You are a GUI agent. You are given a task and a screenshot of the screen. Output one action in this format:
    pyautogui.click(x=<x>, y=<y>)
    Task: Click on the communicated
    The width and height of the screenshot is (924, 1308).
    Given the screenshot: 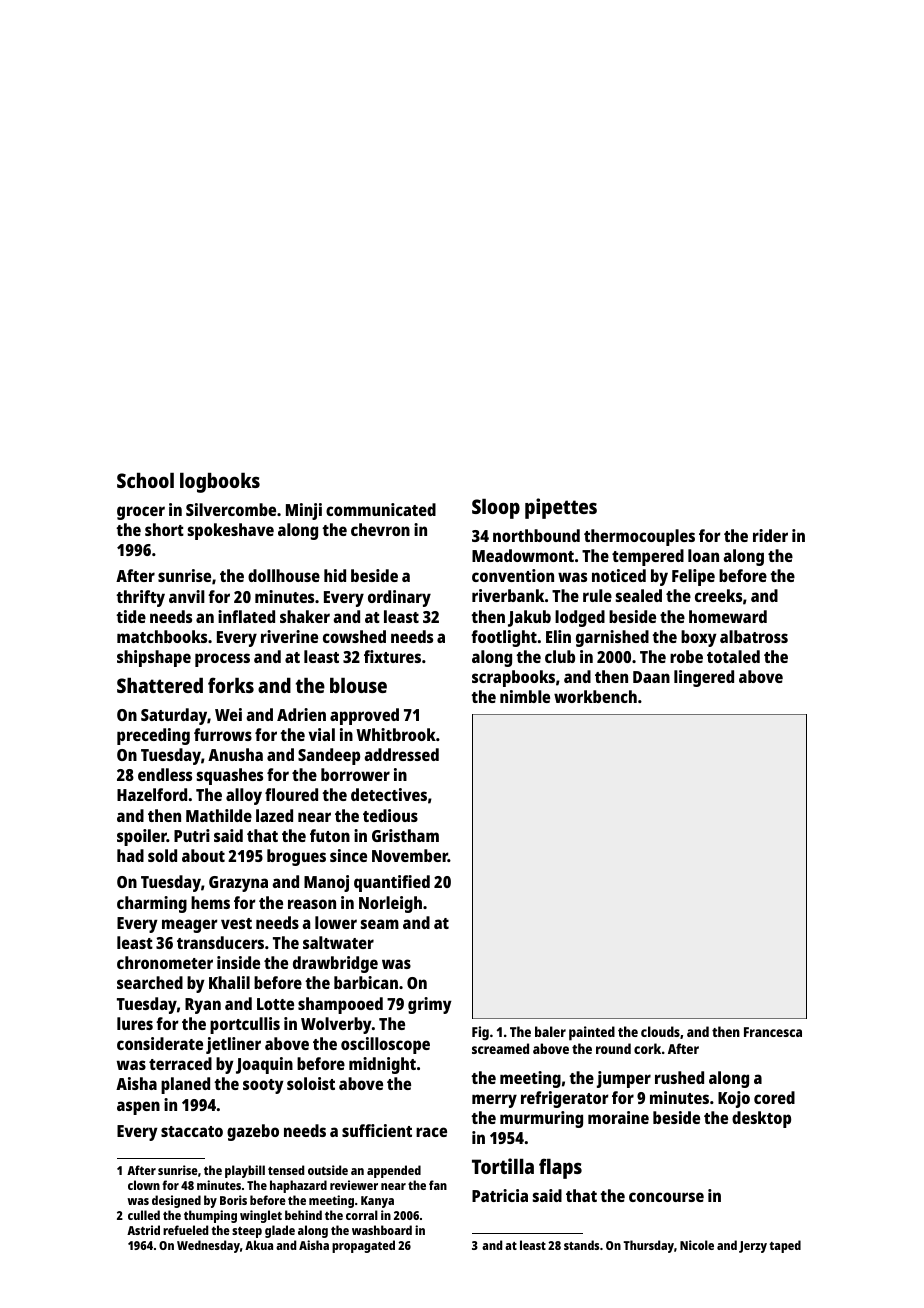 What is the action you would take?
    pyautogui.click(x=381, y=509)
